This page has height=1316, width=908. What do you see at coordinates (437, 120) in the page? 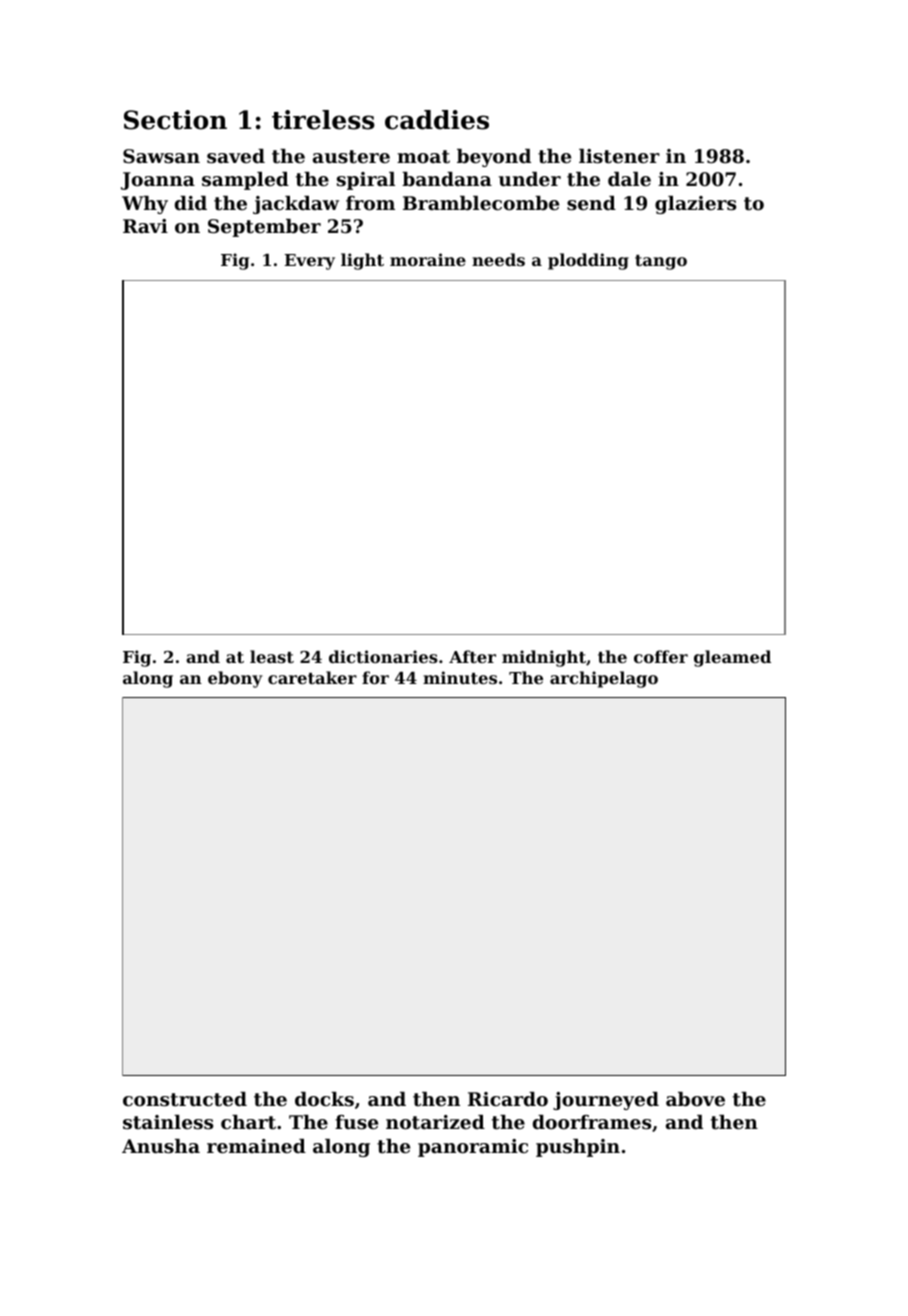
I see `caddies` at bounding box center [437, 120].
